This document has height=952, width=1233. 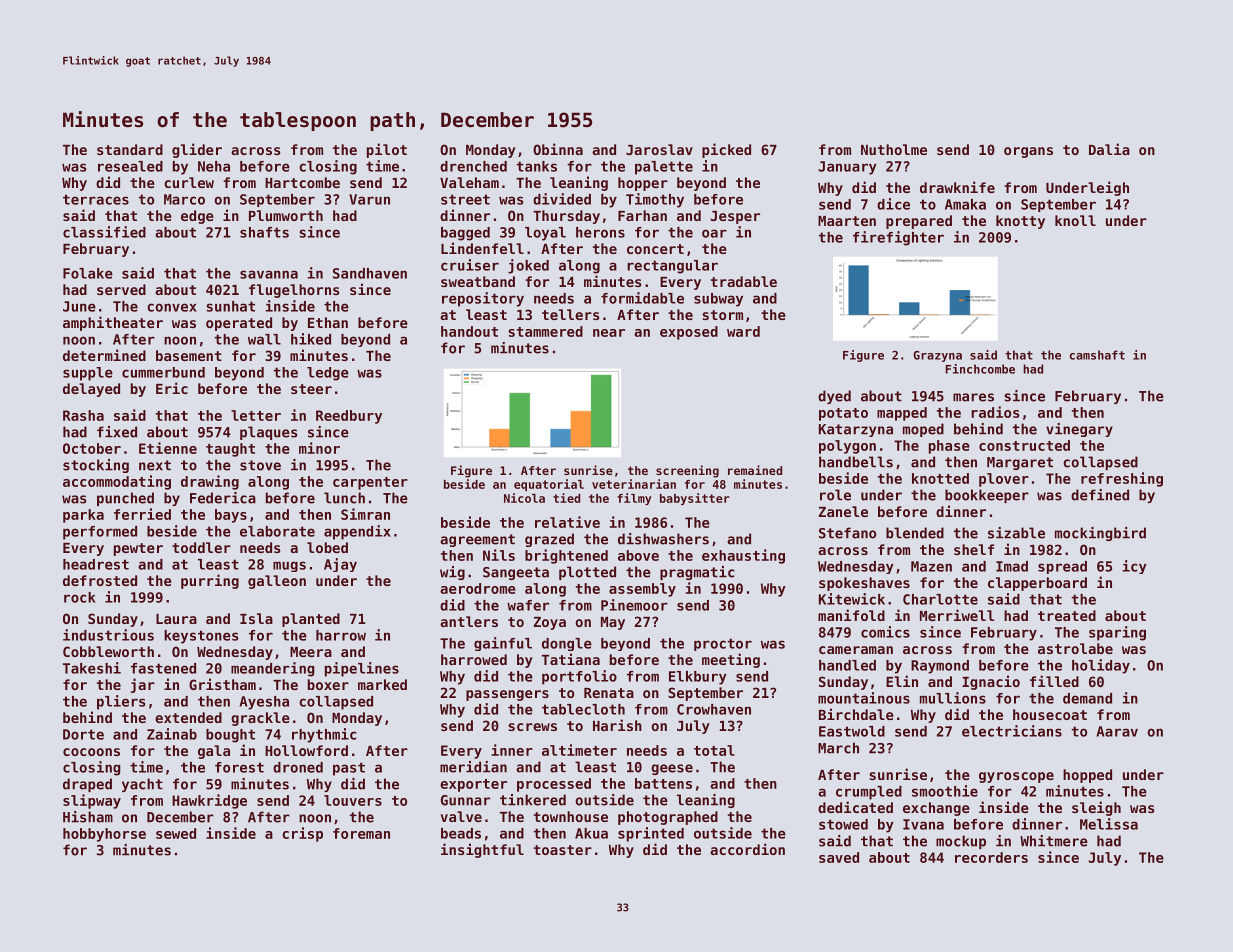 What do you see at coordinates (1028, 152) in the document?
I see `organs` at bounding box center [1028, 152].
